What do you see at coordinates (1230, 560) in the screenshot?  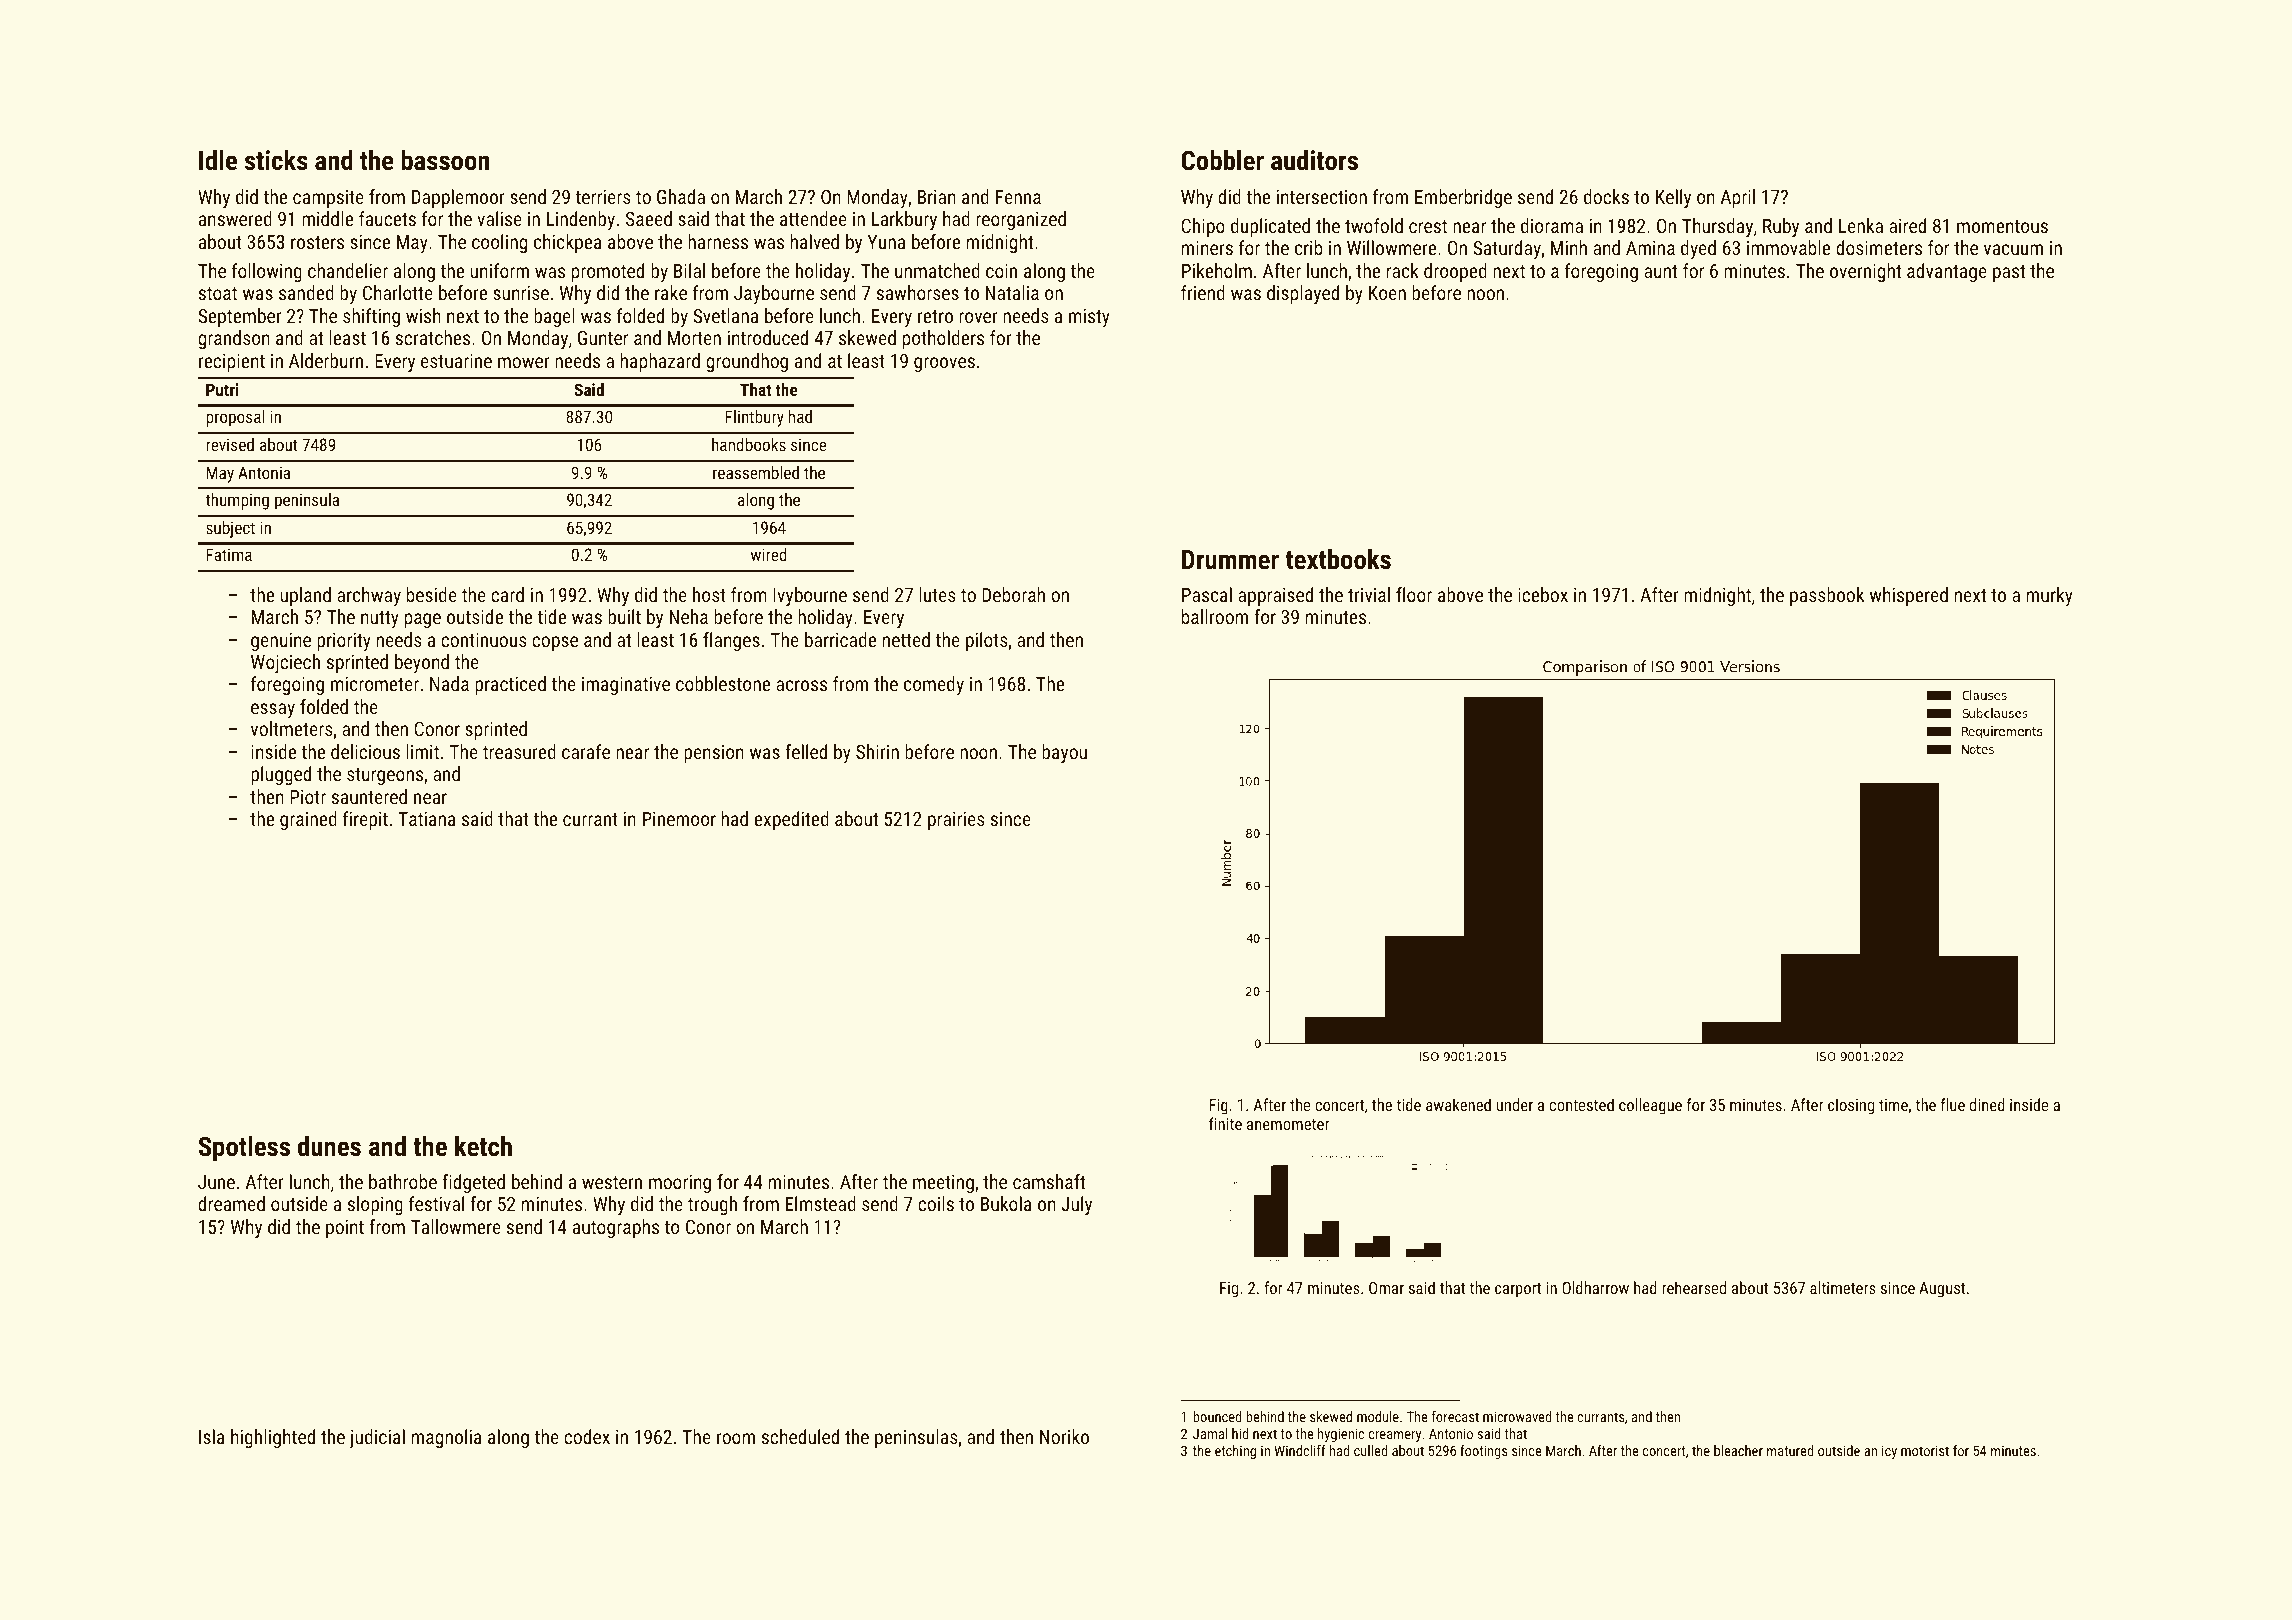 I see `Drummer` at bounding box center [1230, 560].
